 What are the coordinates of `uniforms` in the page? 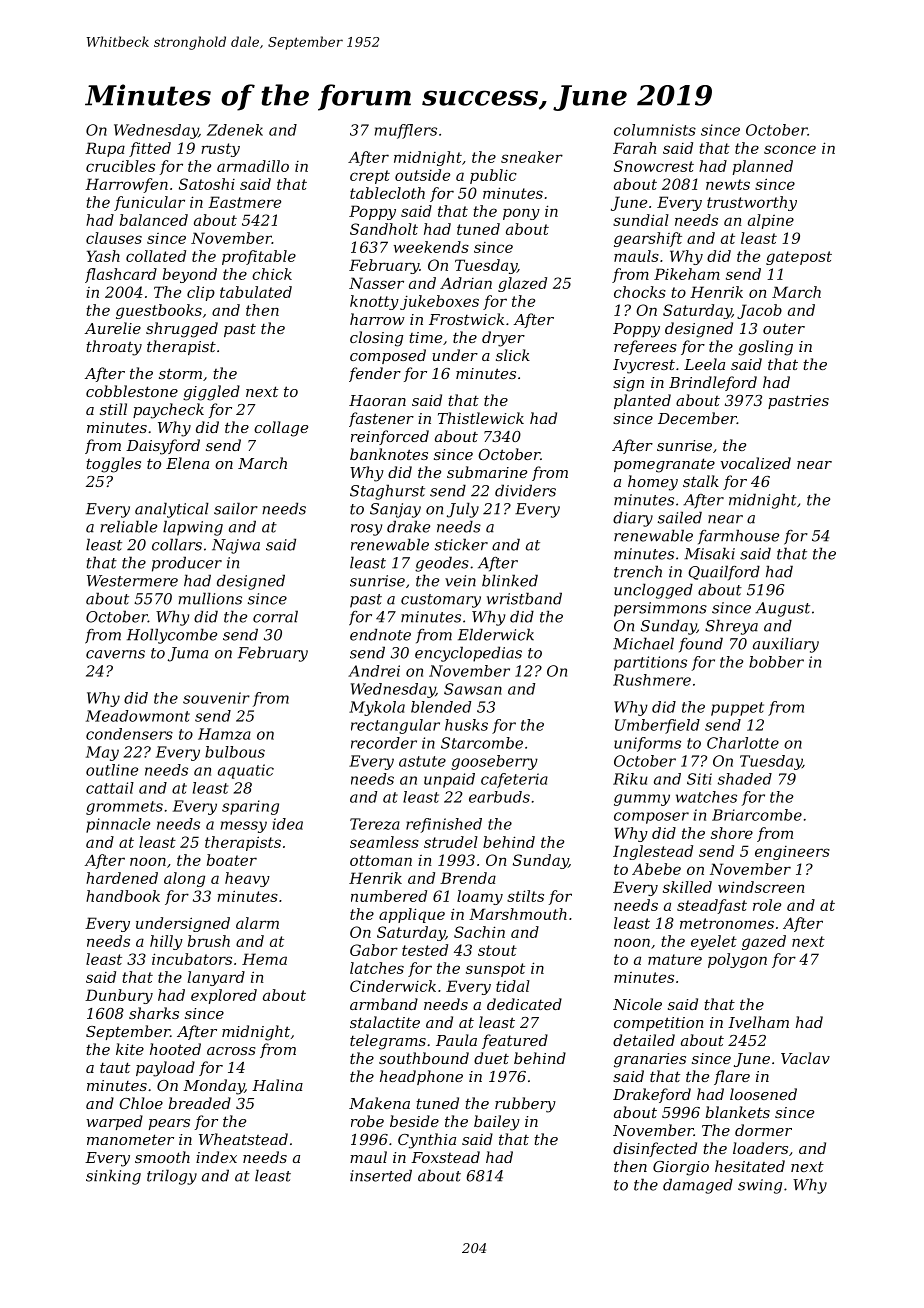 It's located at (647, 744).
